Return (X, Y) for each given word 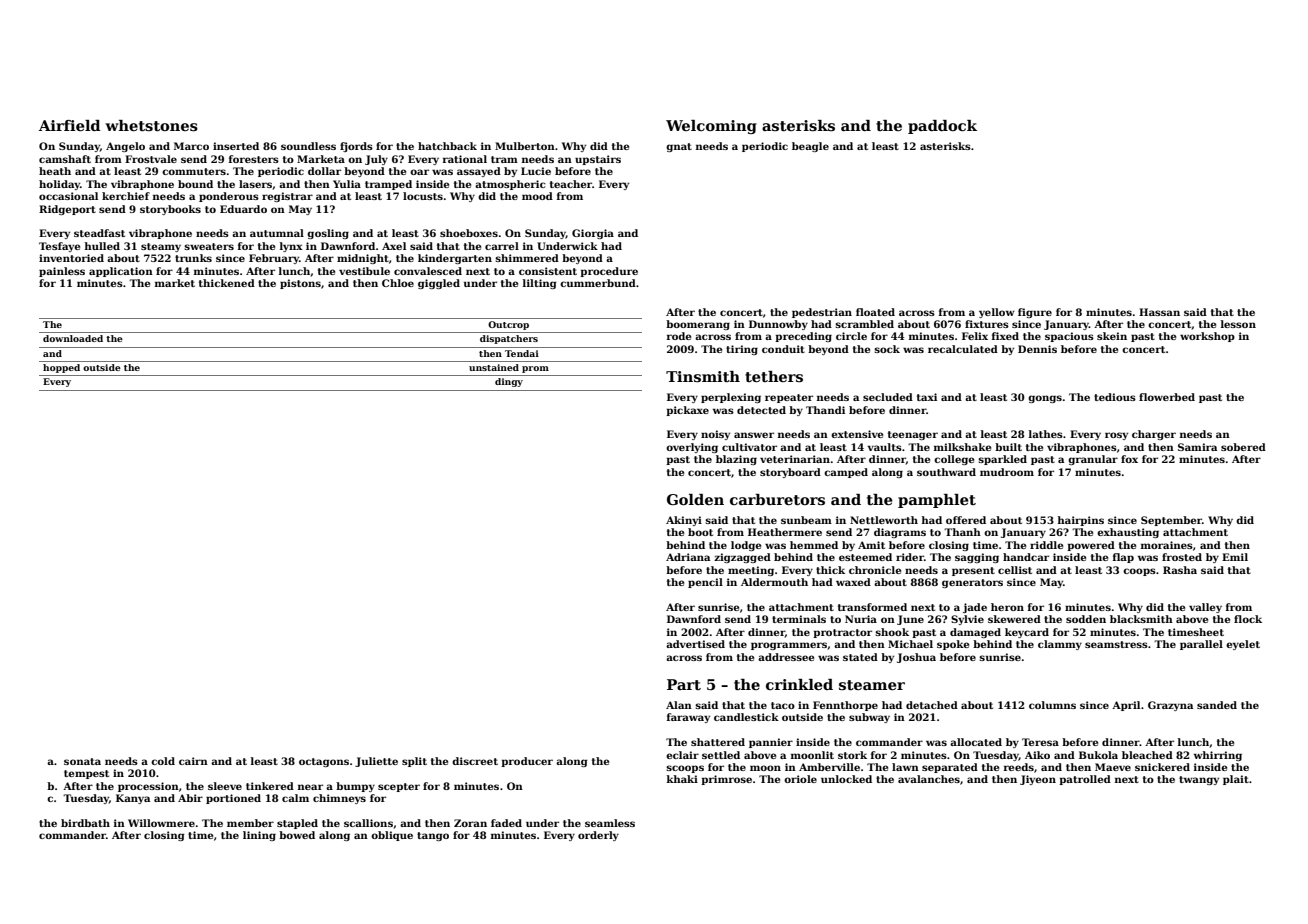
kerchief (126, 196)
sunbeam (806, 520)
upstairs (598, 160)
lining (259, 836)
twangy (1199, 780)
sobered (1243, 447)
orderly (598, 836)
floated (875, 312)
